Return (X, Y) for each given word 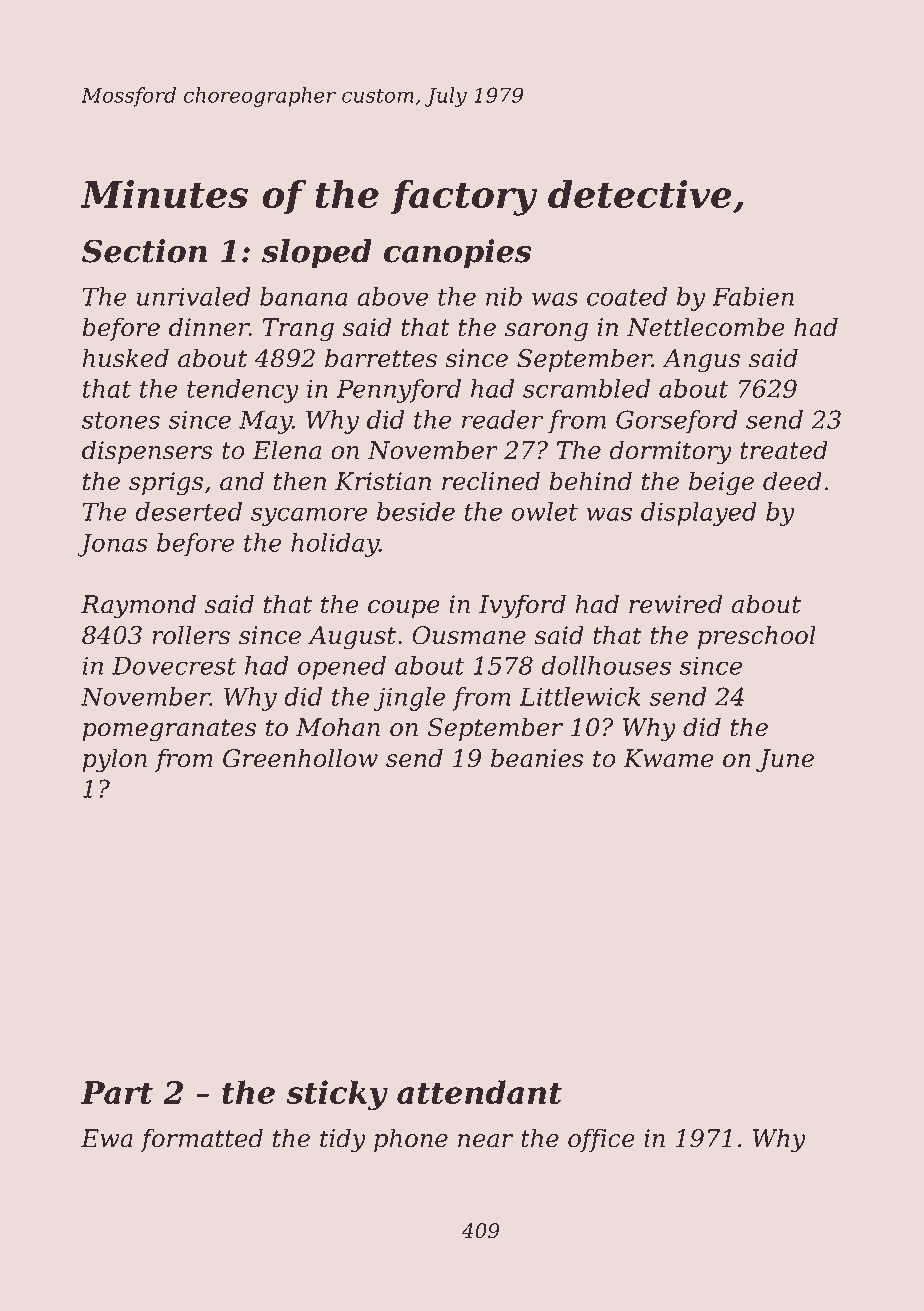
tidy (343, 1140)
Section (144, 251)
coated (627, 296)
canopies (458, 254)
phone (411, 1140)
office (601, 1140)
